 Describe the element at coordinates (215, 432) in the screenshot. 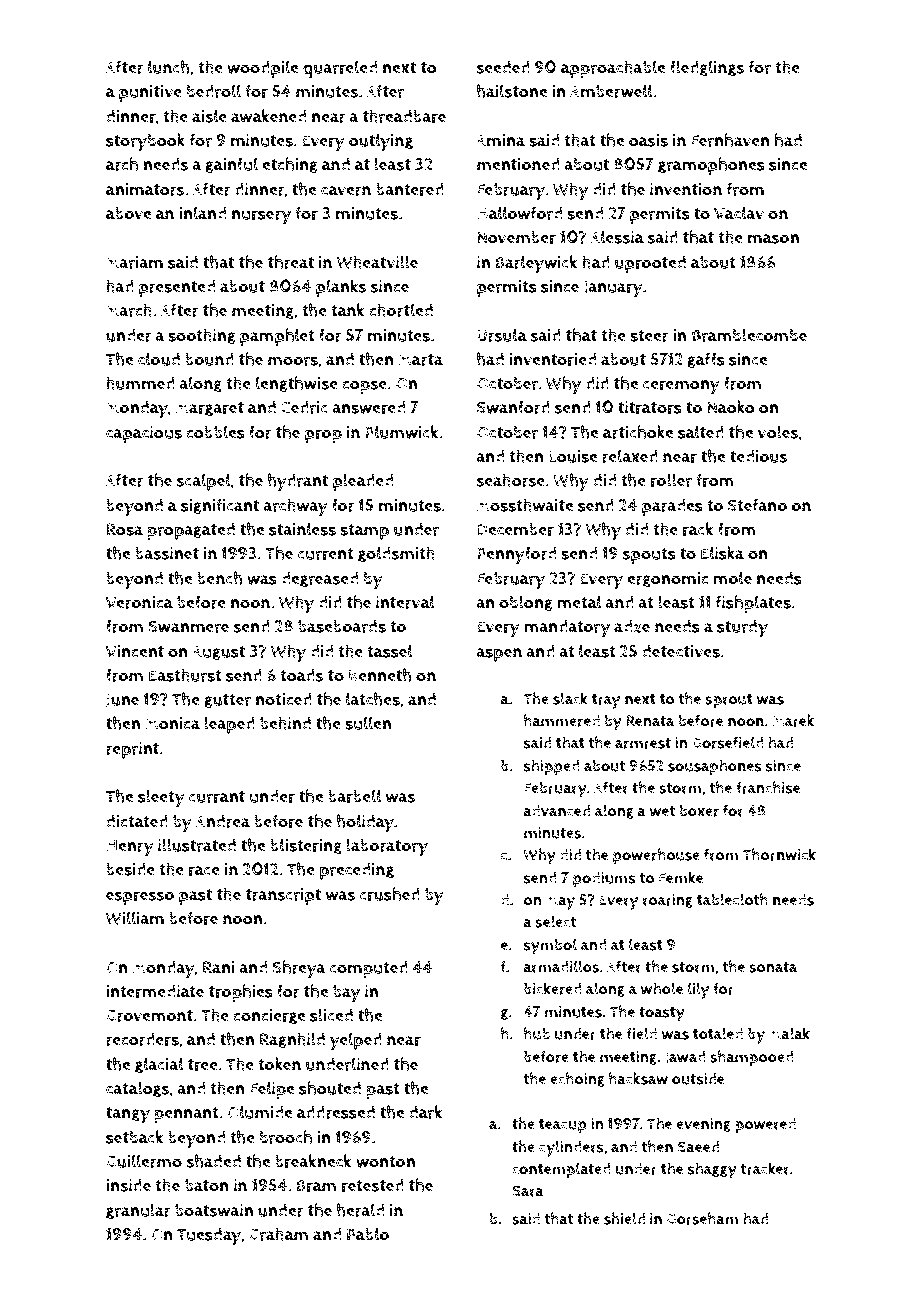

I see `cobbles` at that location.
